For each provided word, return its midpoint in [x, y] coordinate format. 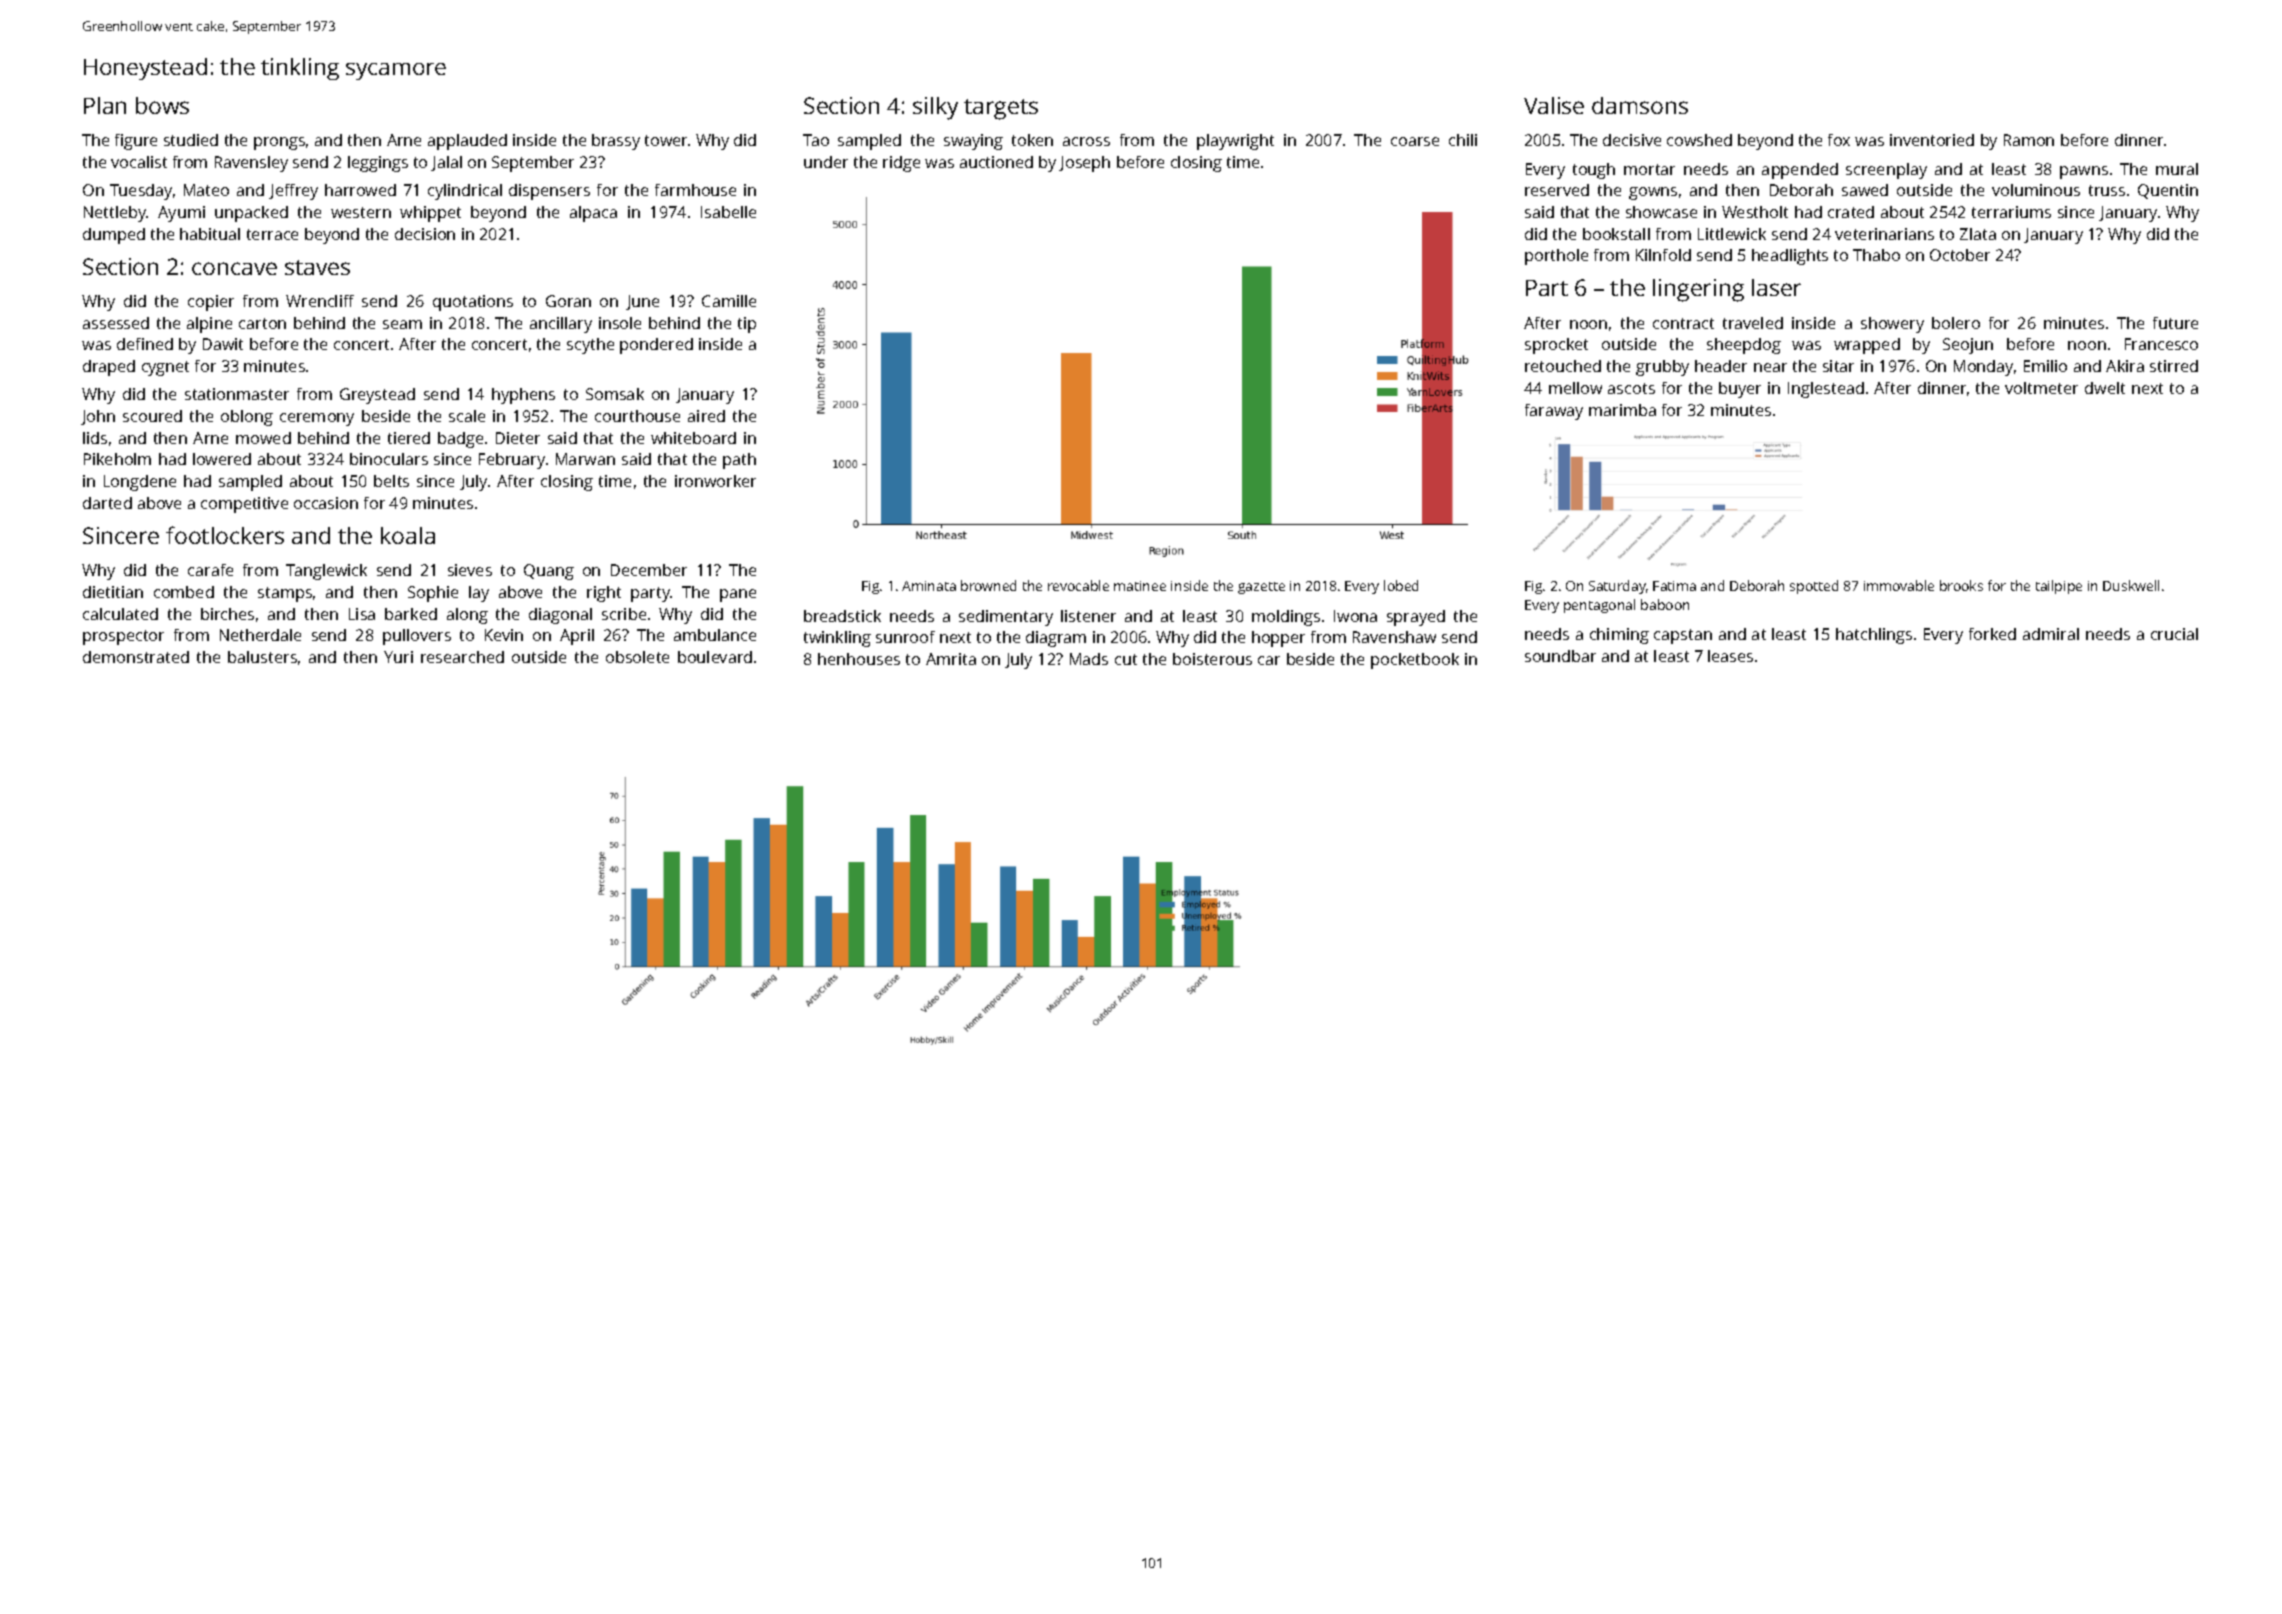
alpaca [593, 214]
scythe [590, 346]
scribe [624, 614]
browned [988, 585]
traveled [1753, 323]
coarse [1415, 141]
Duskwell [2131, 585]
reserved [1557, 190]
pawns [2084, 172]
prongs [279, 143]
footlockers [225, 535]
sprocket [1556, 346]
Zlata [1978, 234]
